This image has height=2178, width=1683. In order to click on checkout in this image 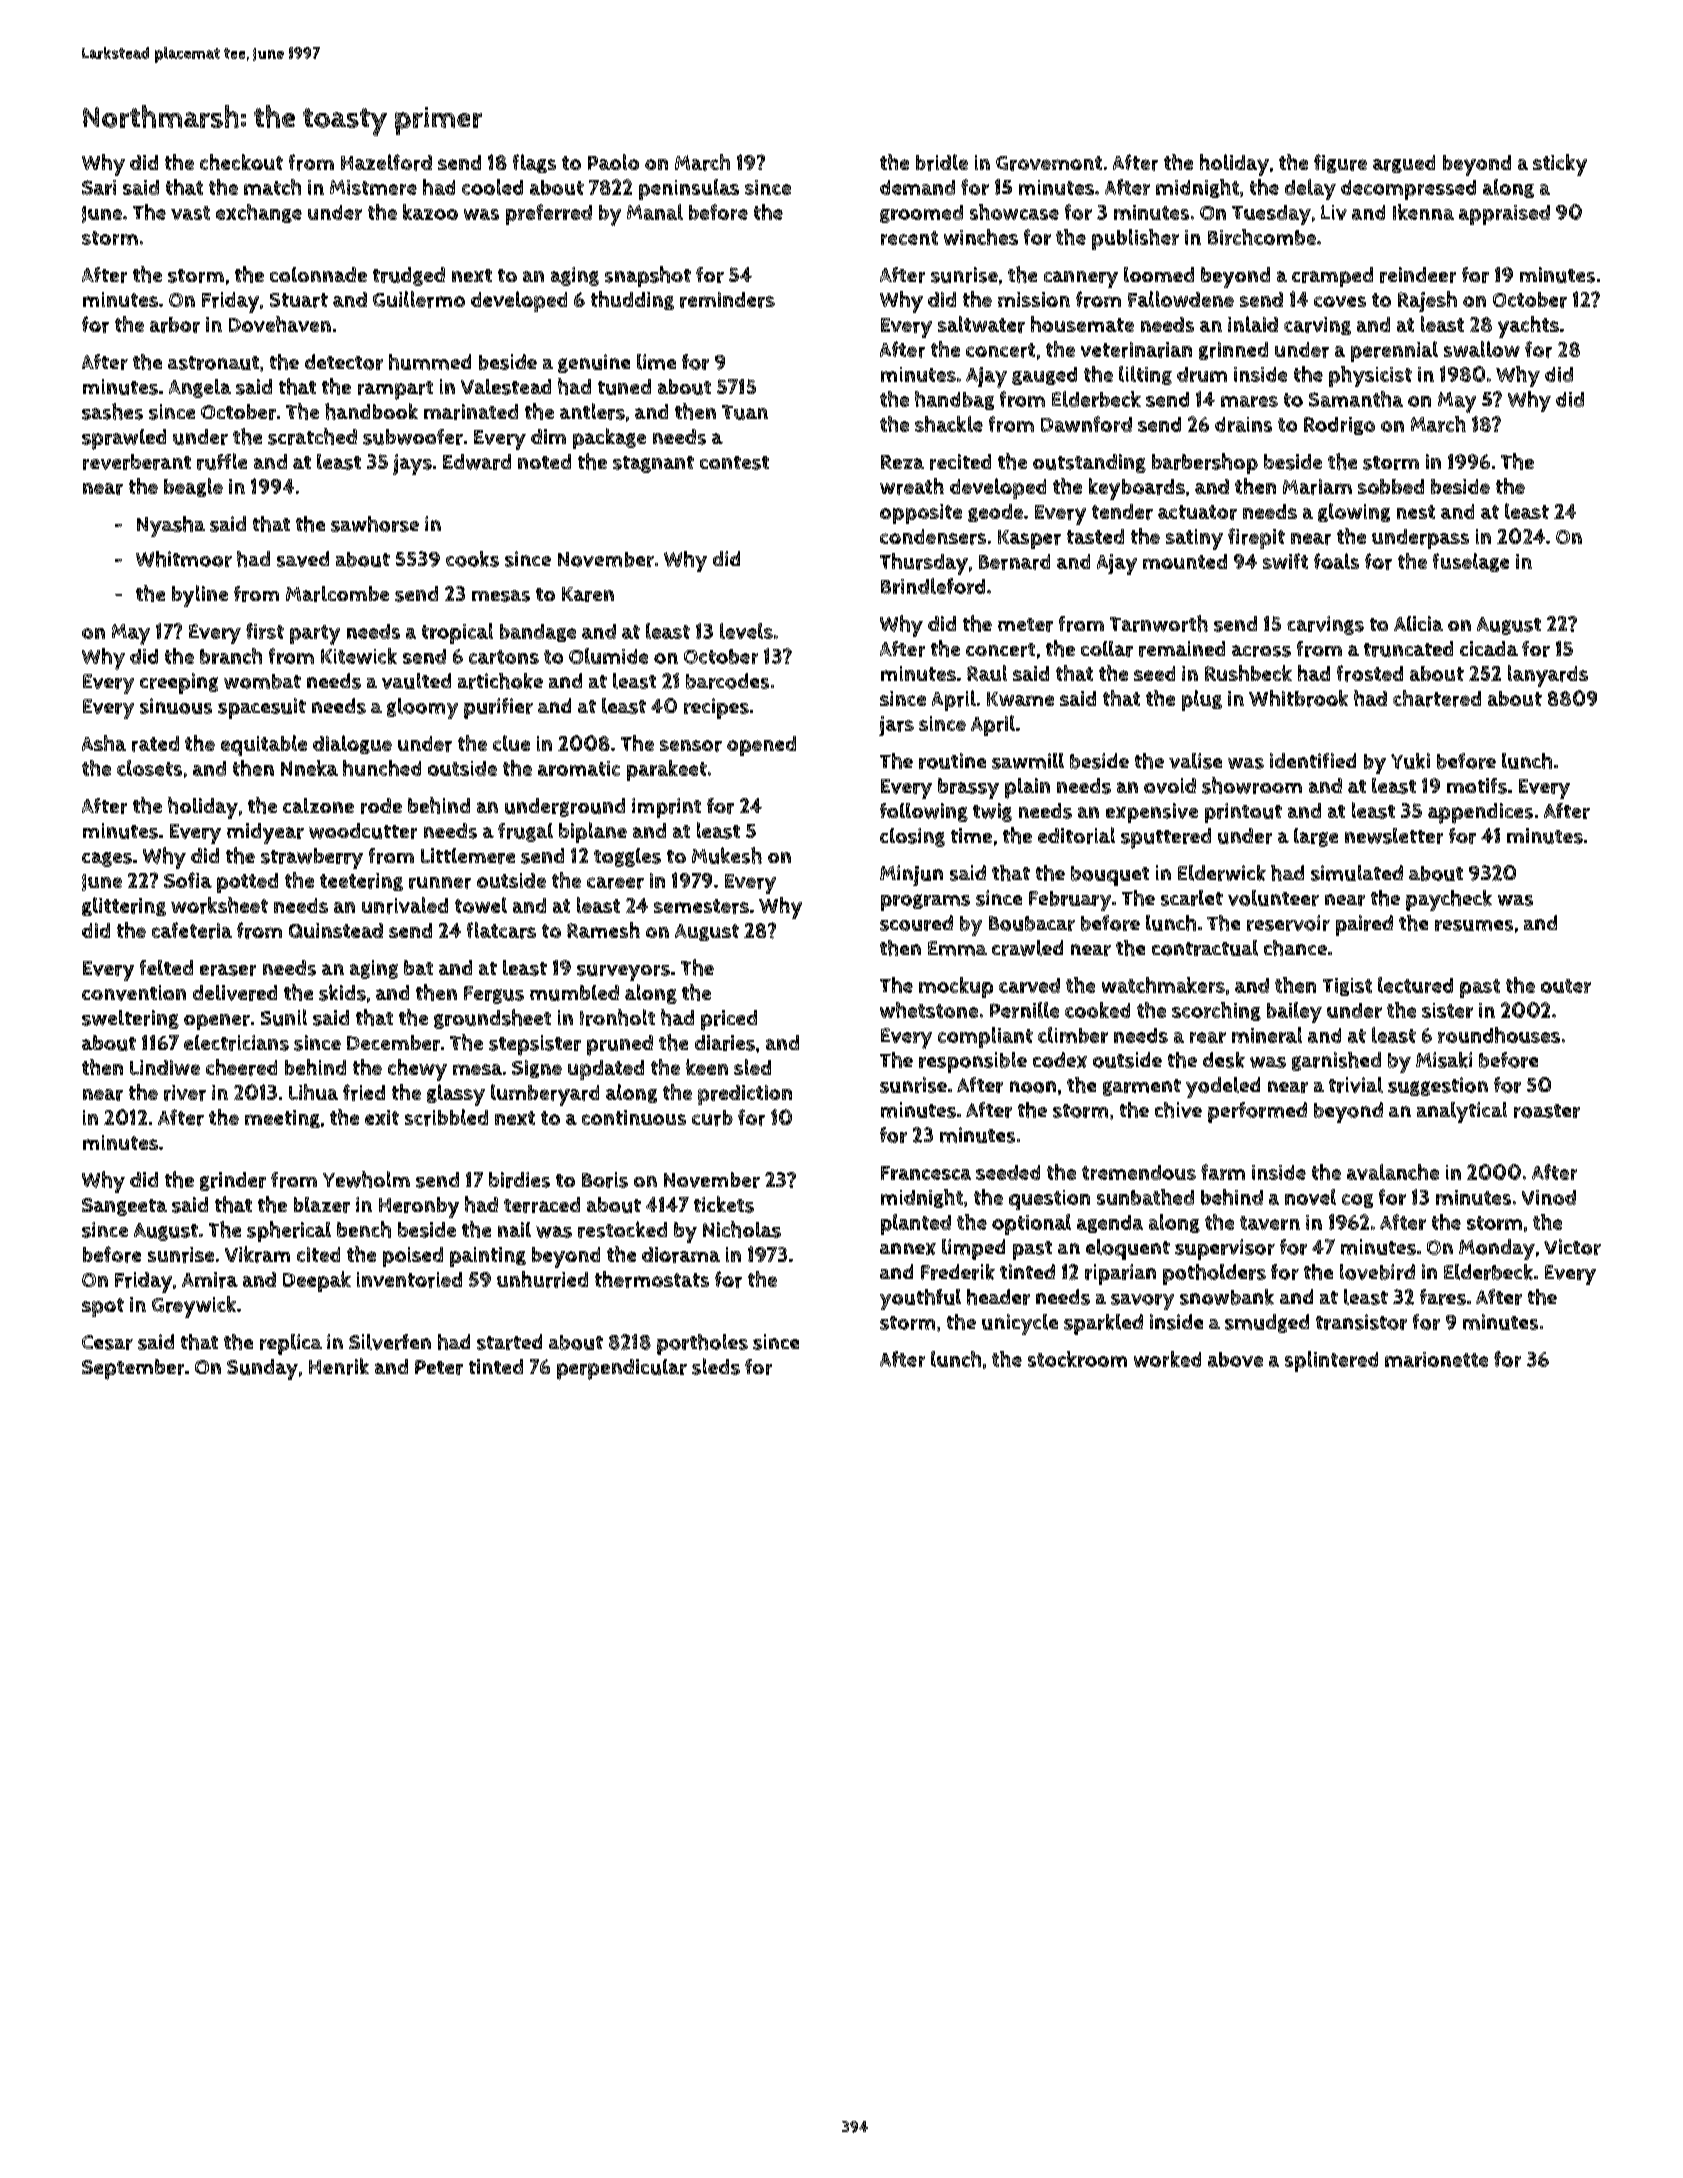, I will do `click(241, 162)`.
